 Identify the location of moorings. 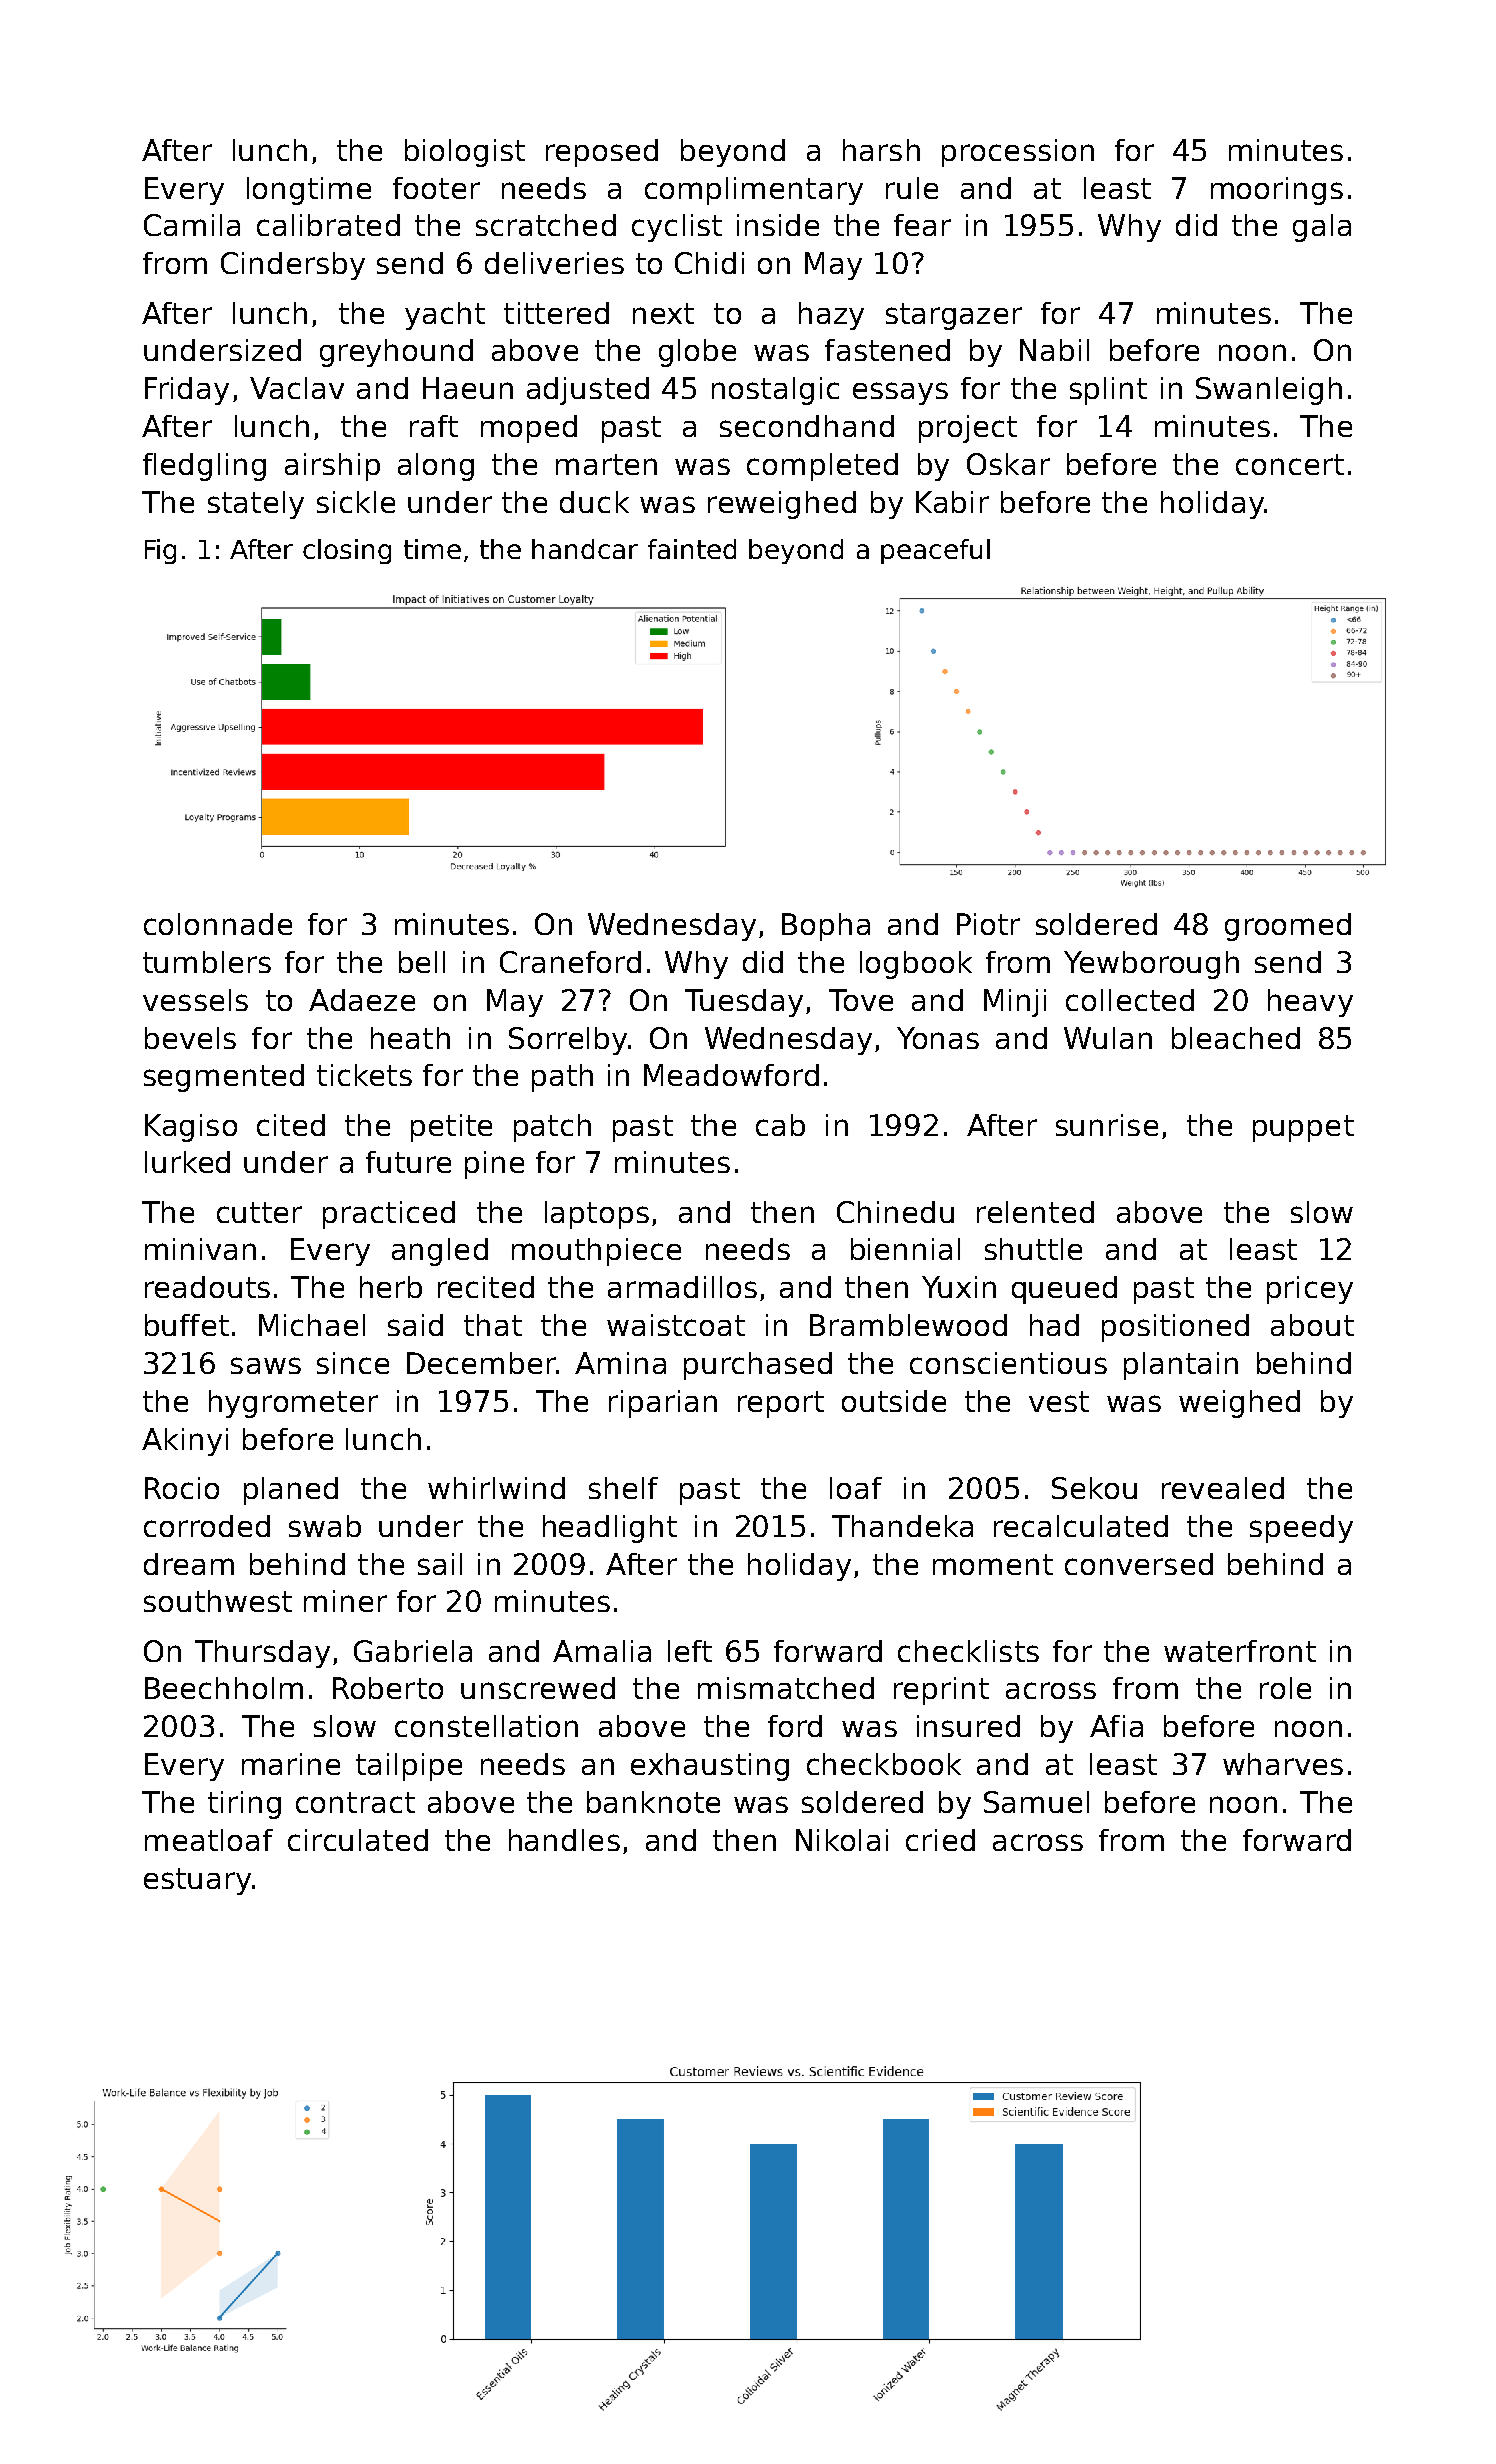
(1277, 191).
